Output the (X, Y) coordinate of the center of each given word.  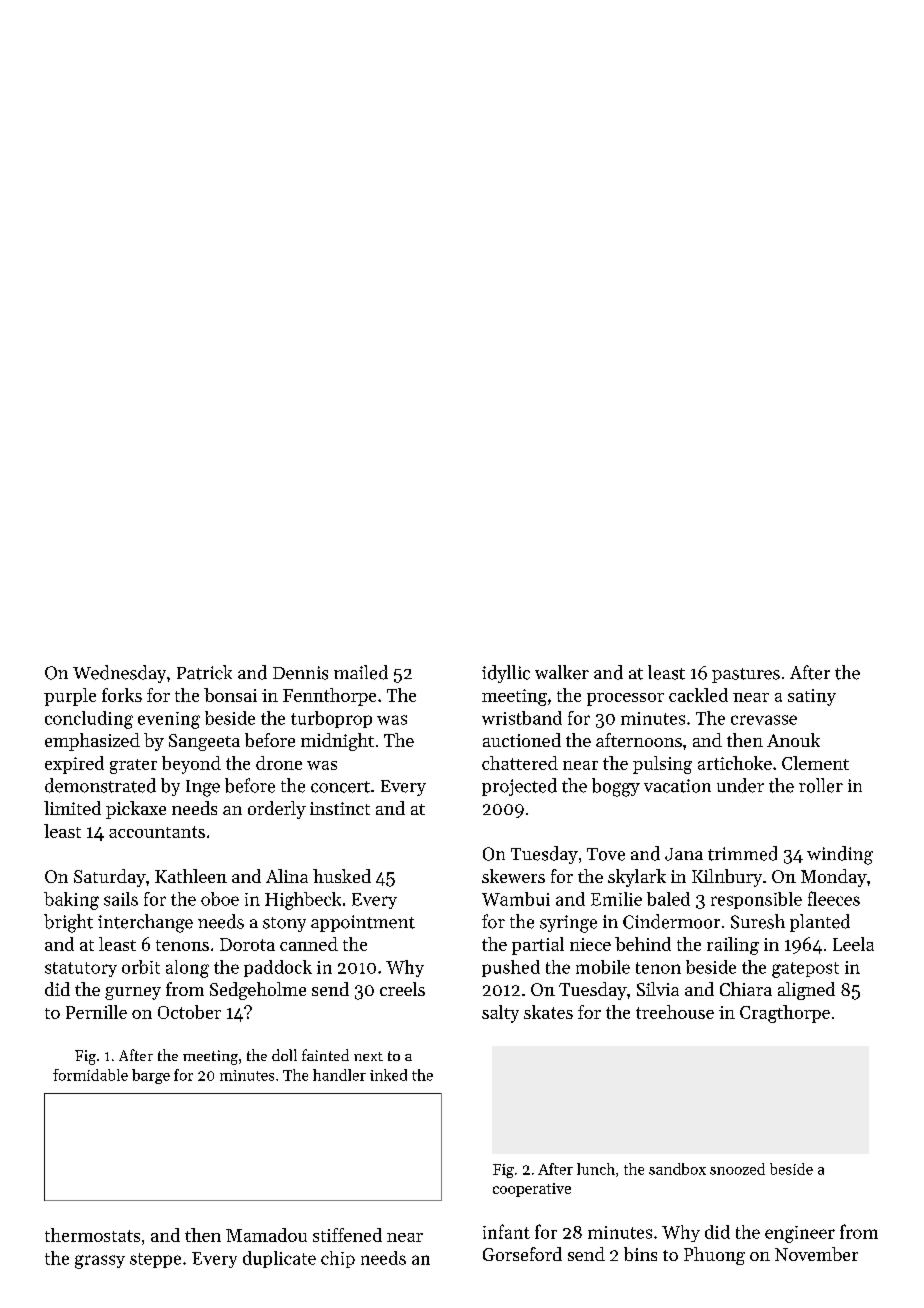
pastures (746, 675)
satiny (812, 697)
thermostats (92, 1235)
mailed (361, 672)
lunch (596, 1169)
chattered (520, 763)
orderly (277, 810)
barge (151, 1076)
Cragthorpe (785, 1014)
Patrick (204, 672)
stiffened (347, 1235)
